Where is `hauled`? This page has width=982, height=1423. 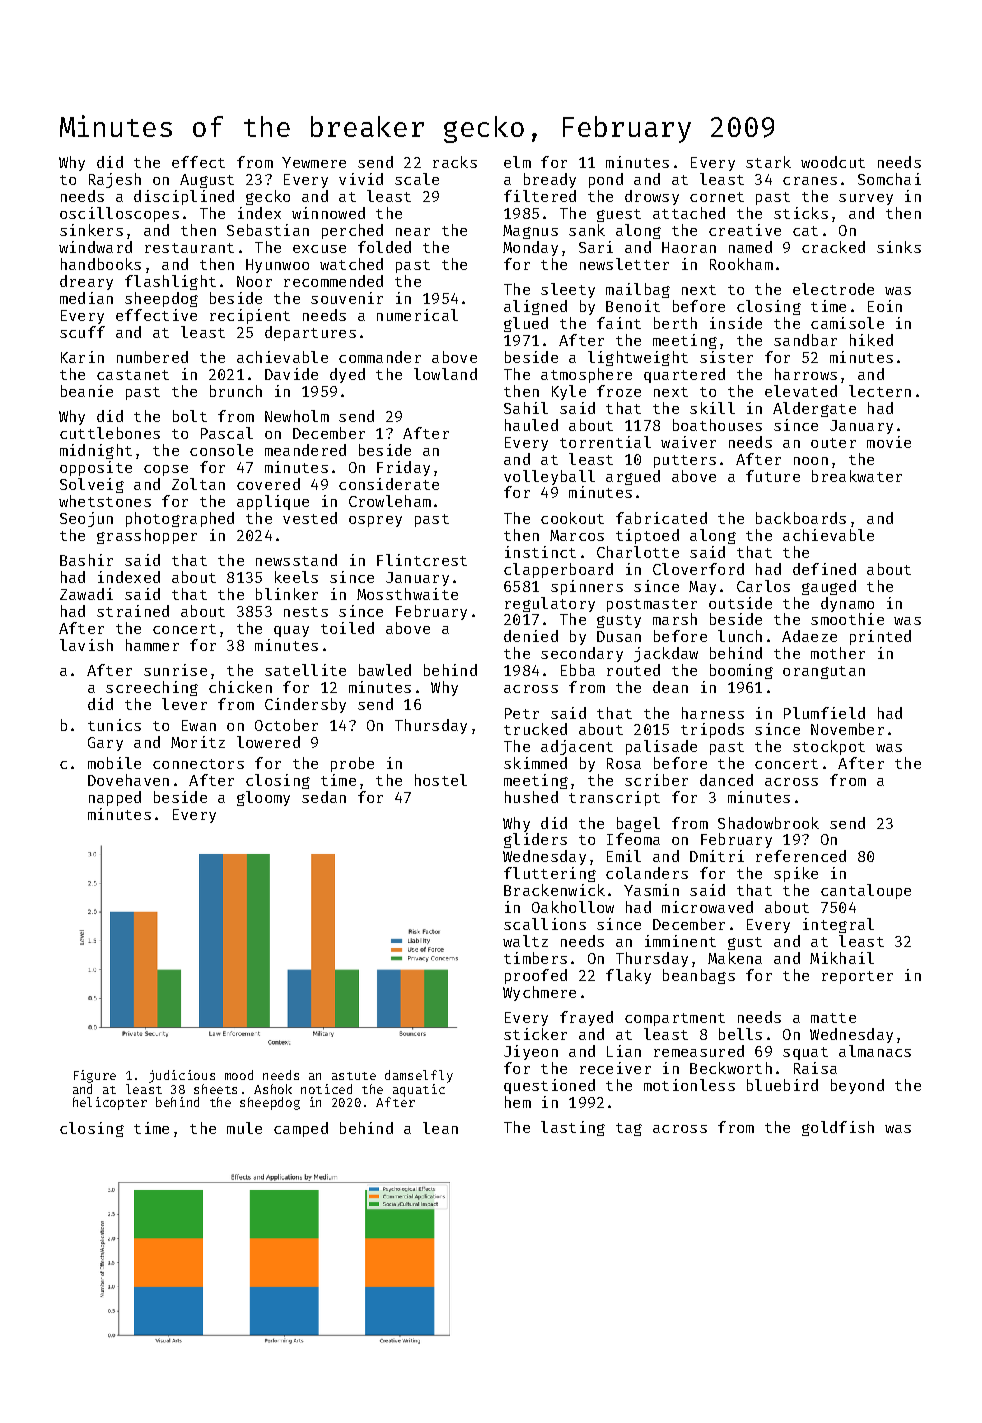
hauled is located at coordinates (531, 425).
